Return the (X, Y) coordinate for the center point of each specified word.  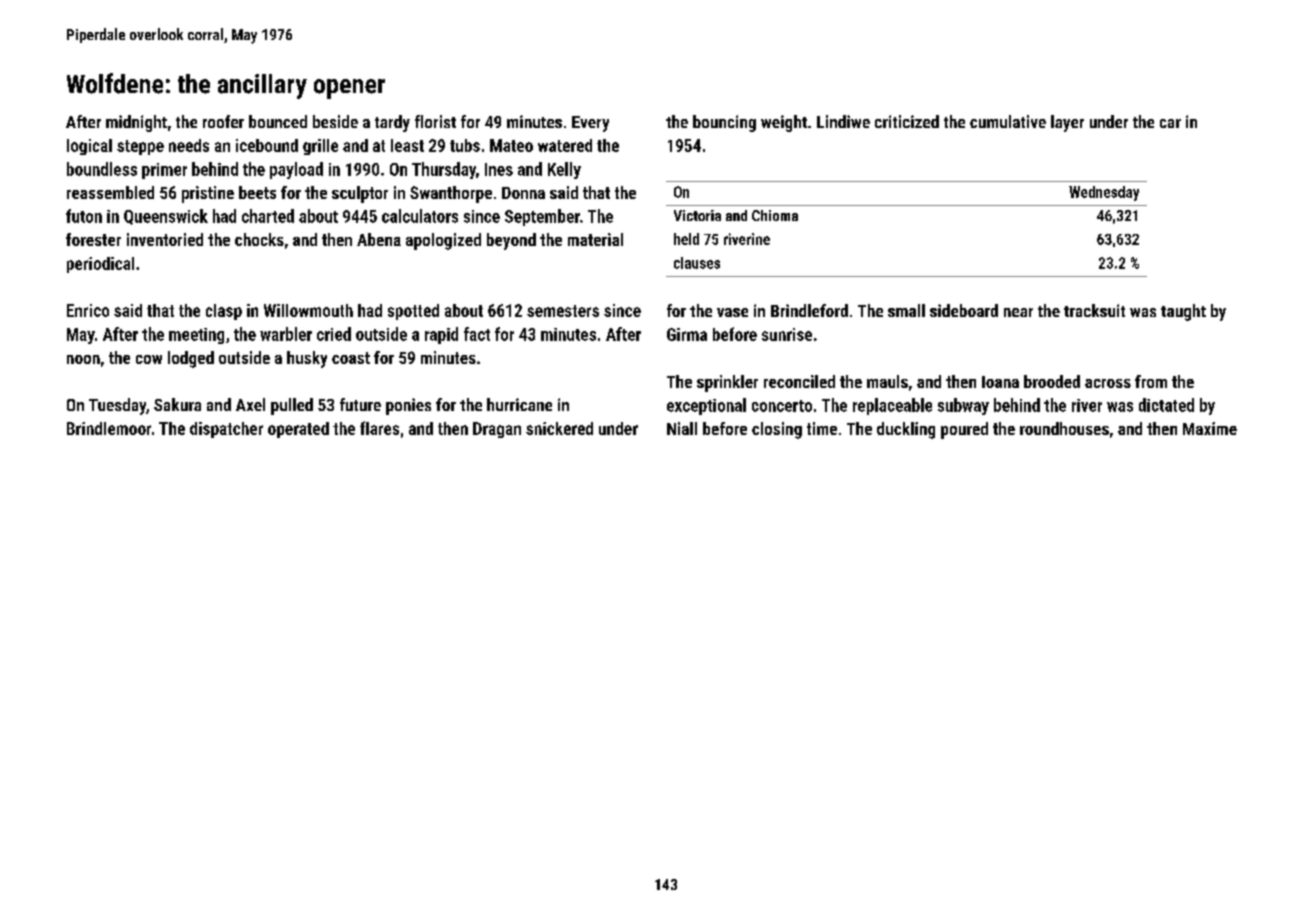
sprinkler (727, 383)
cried (334, 334)
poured (964, 430)
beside (335, 121)
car (1170, 123)
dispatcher (226, 430)
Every (590, 124)
